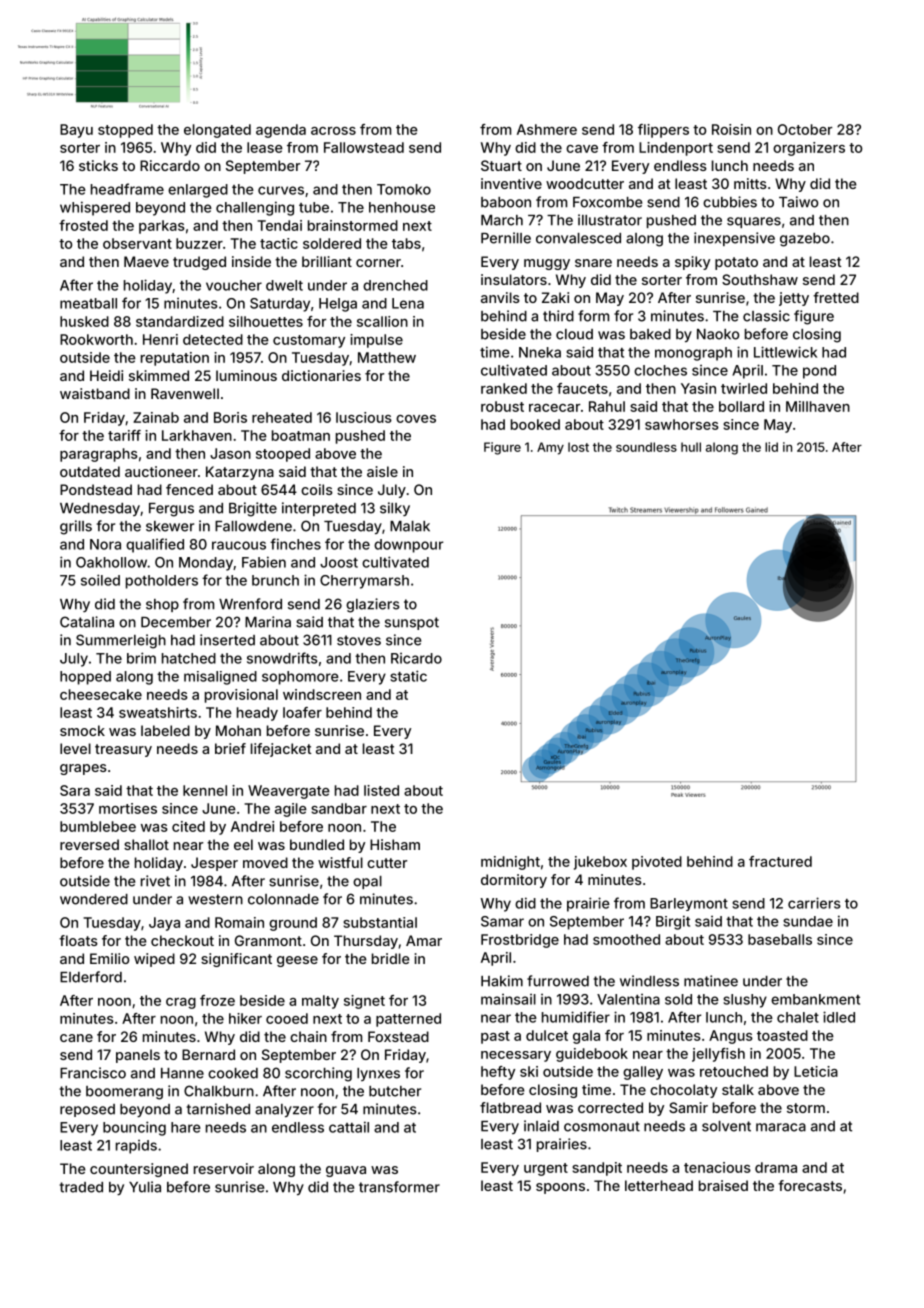  What do you see at coordinates (416, 419) in the screenshot?
I see `coves` at bounding box center [416, 419].
